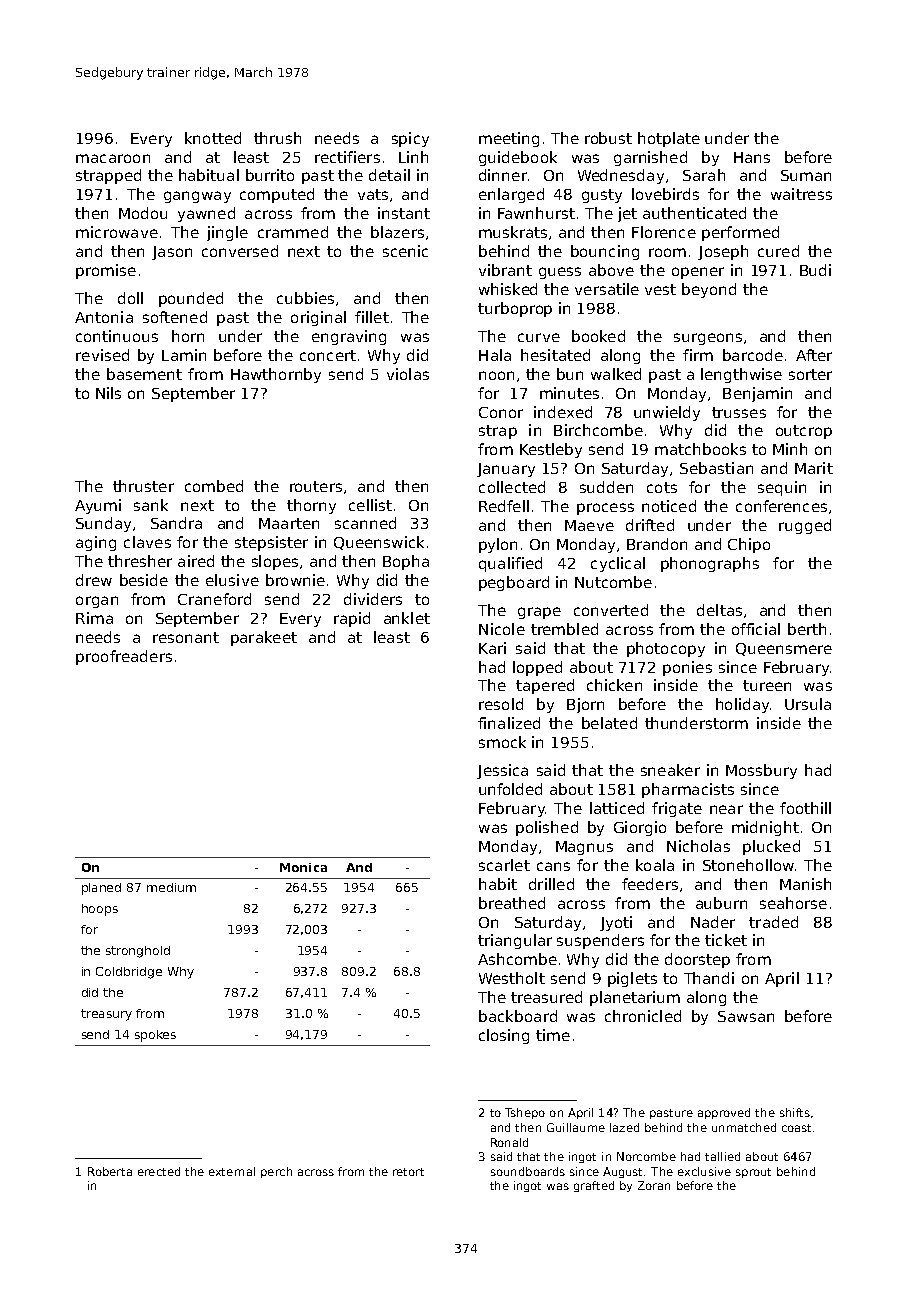 This screenshot has width=908, height=1316. Describe the element at coordinates (492, 648) in the screenshot. I see `Kari` at that location.
